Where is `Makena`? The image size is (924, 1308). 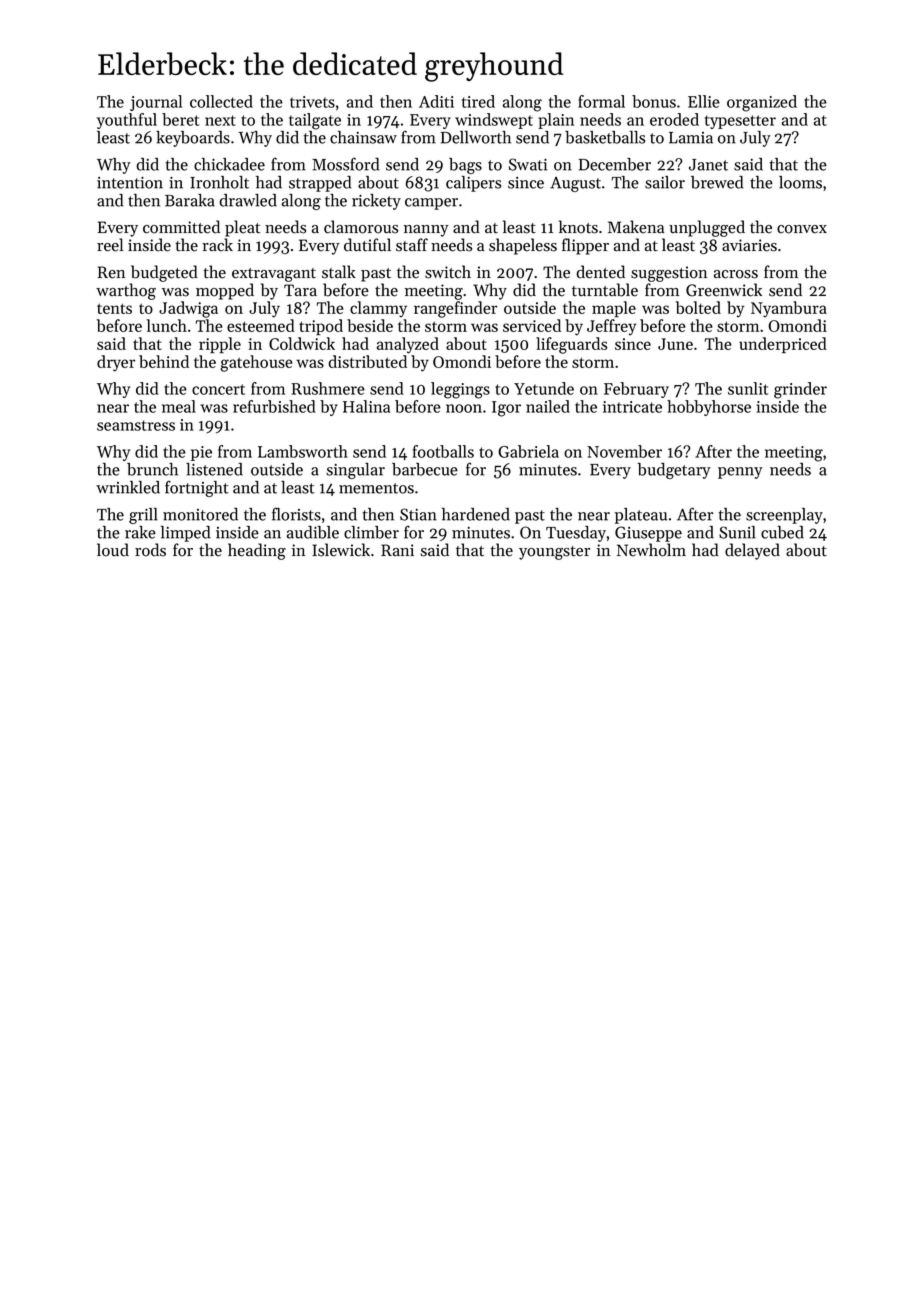
Makena is located at coordinates (636, 227).
